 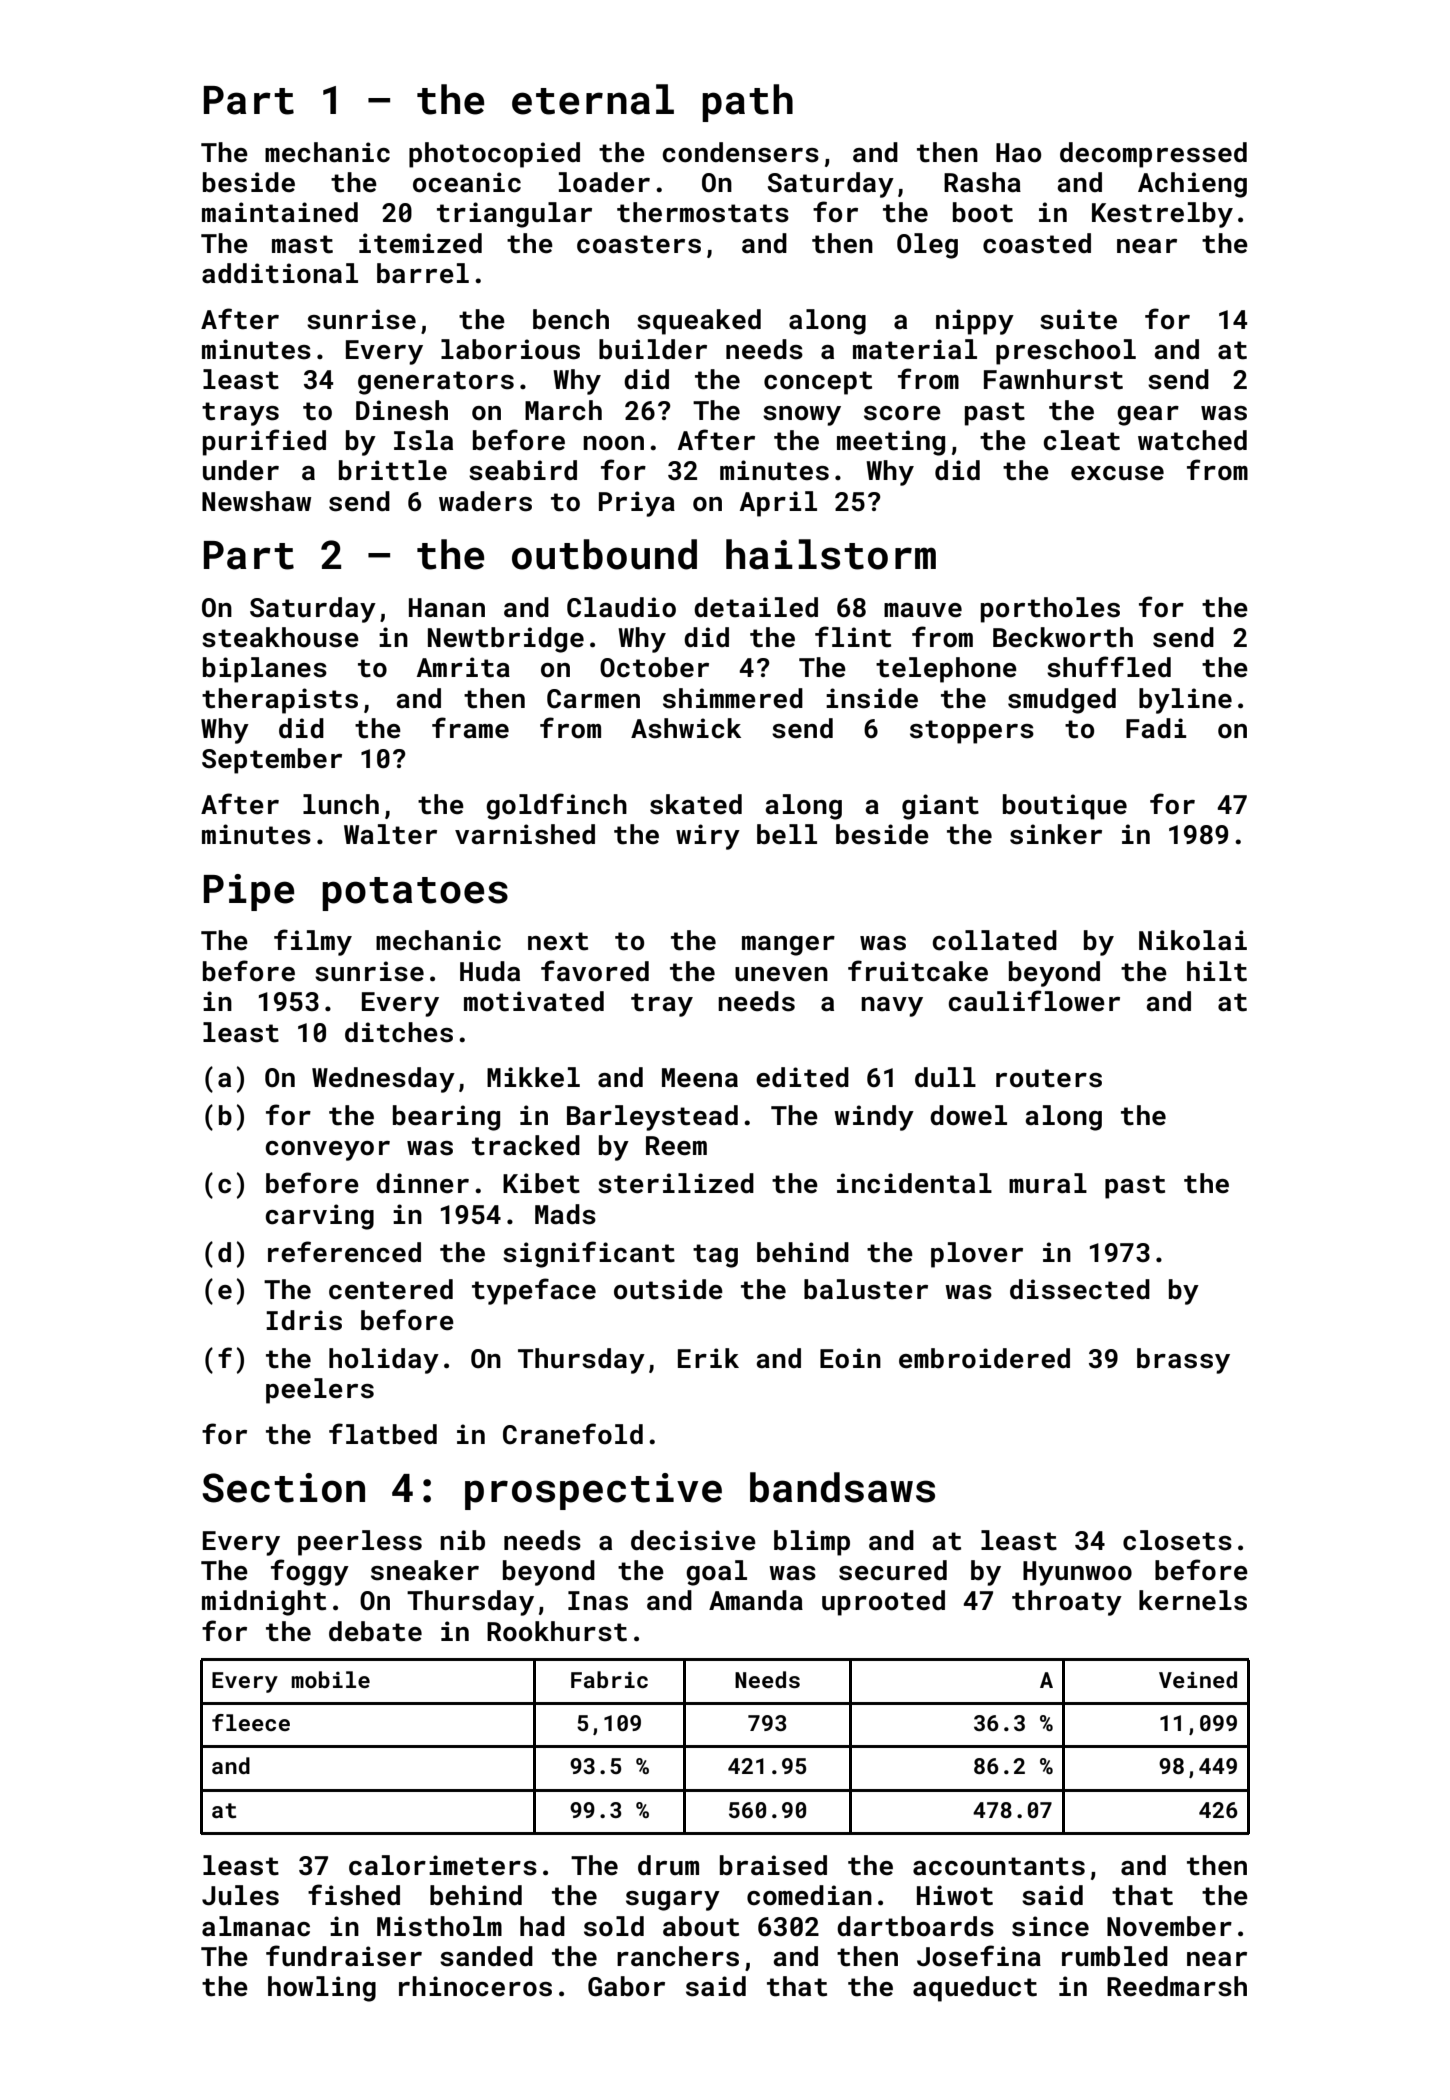 What do you see at coordinates (593, 99) in the document?
I see `eternal` at bounding box center [593, 99].
